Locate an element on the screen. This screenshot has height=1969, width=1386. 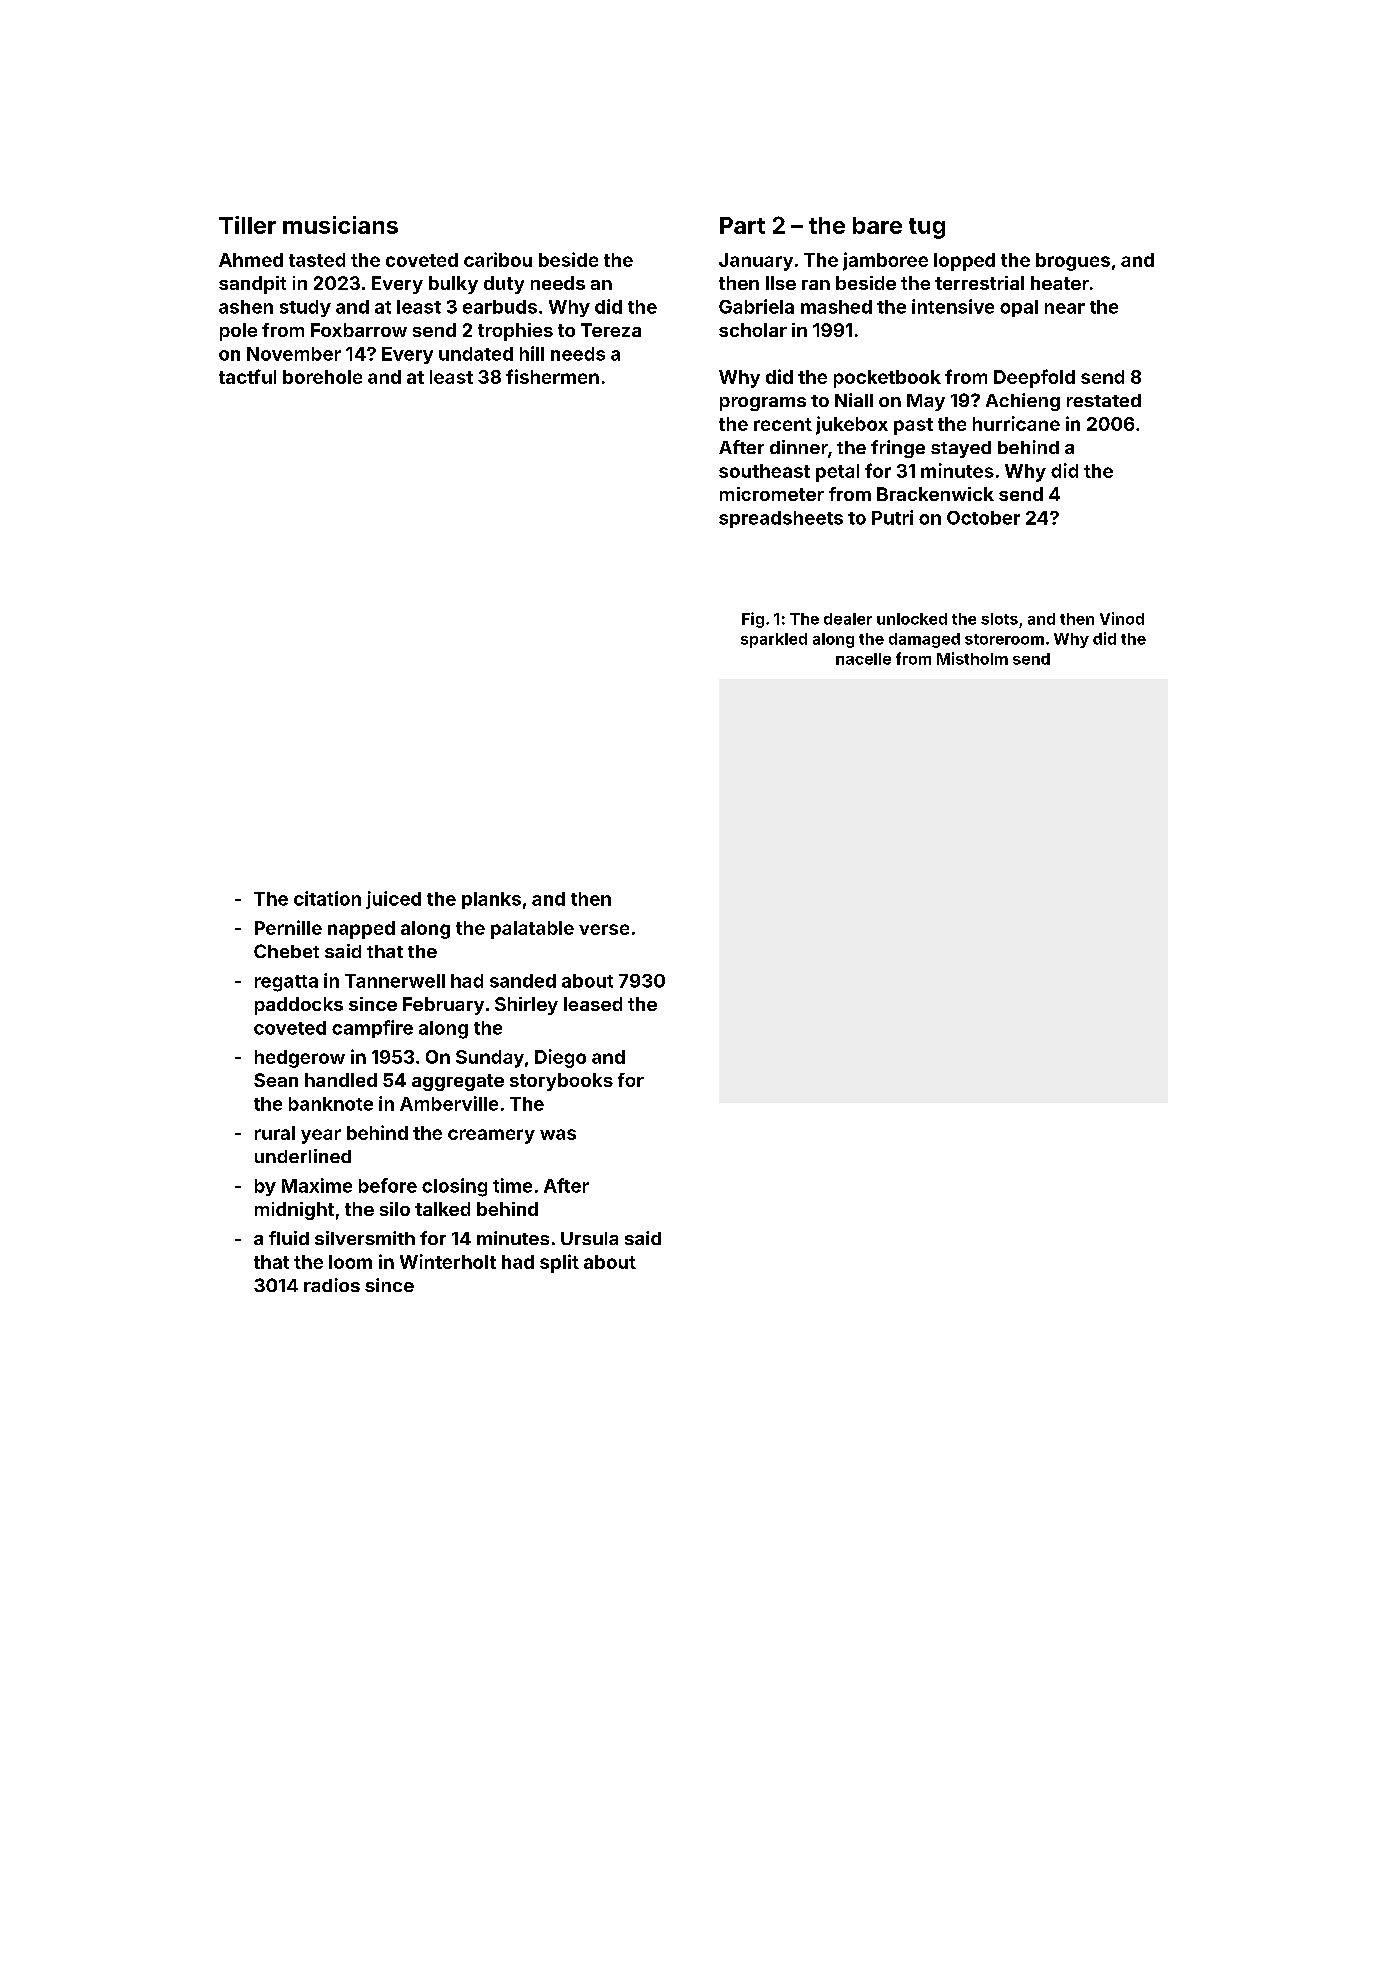
verse is located at coordinates (604, 929).
